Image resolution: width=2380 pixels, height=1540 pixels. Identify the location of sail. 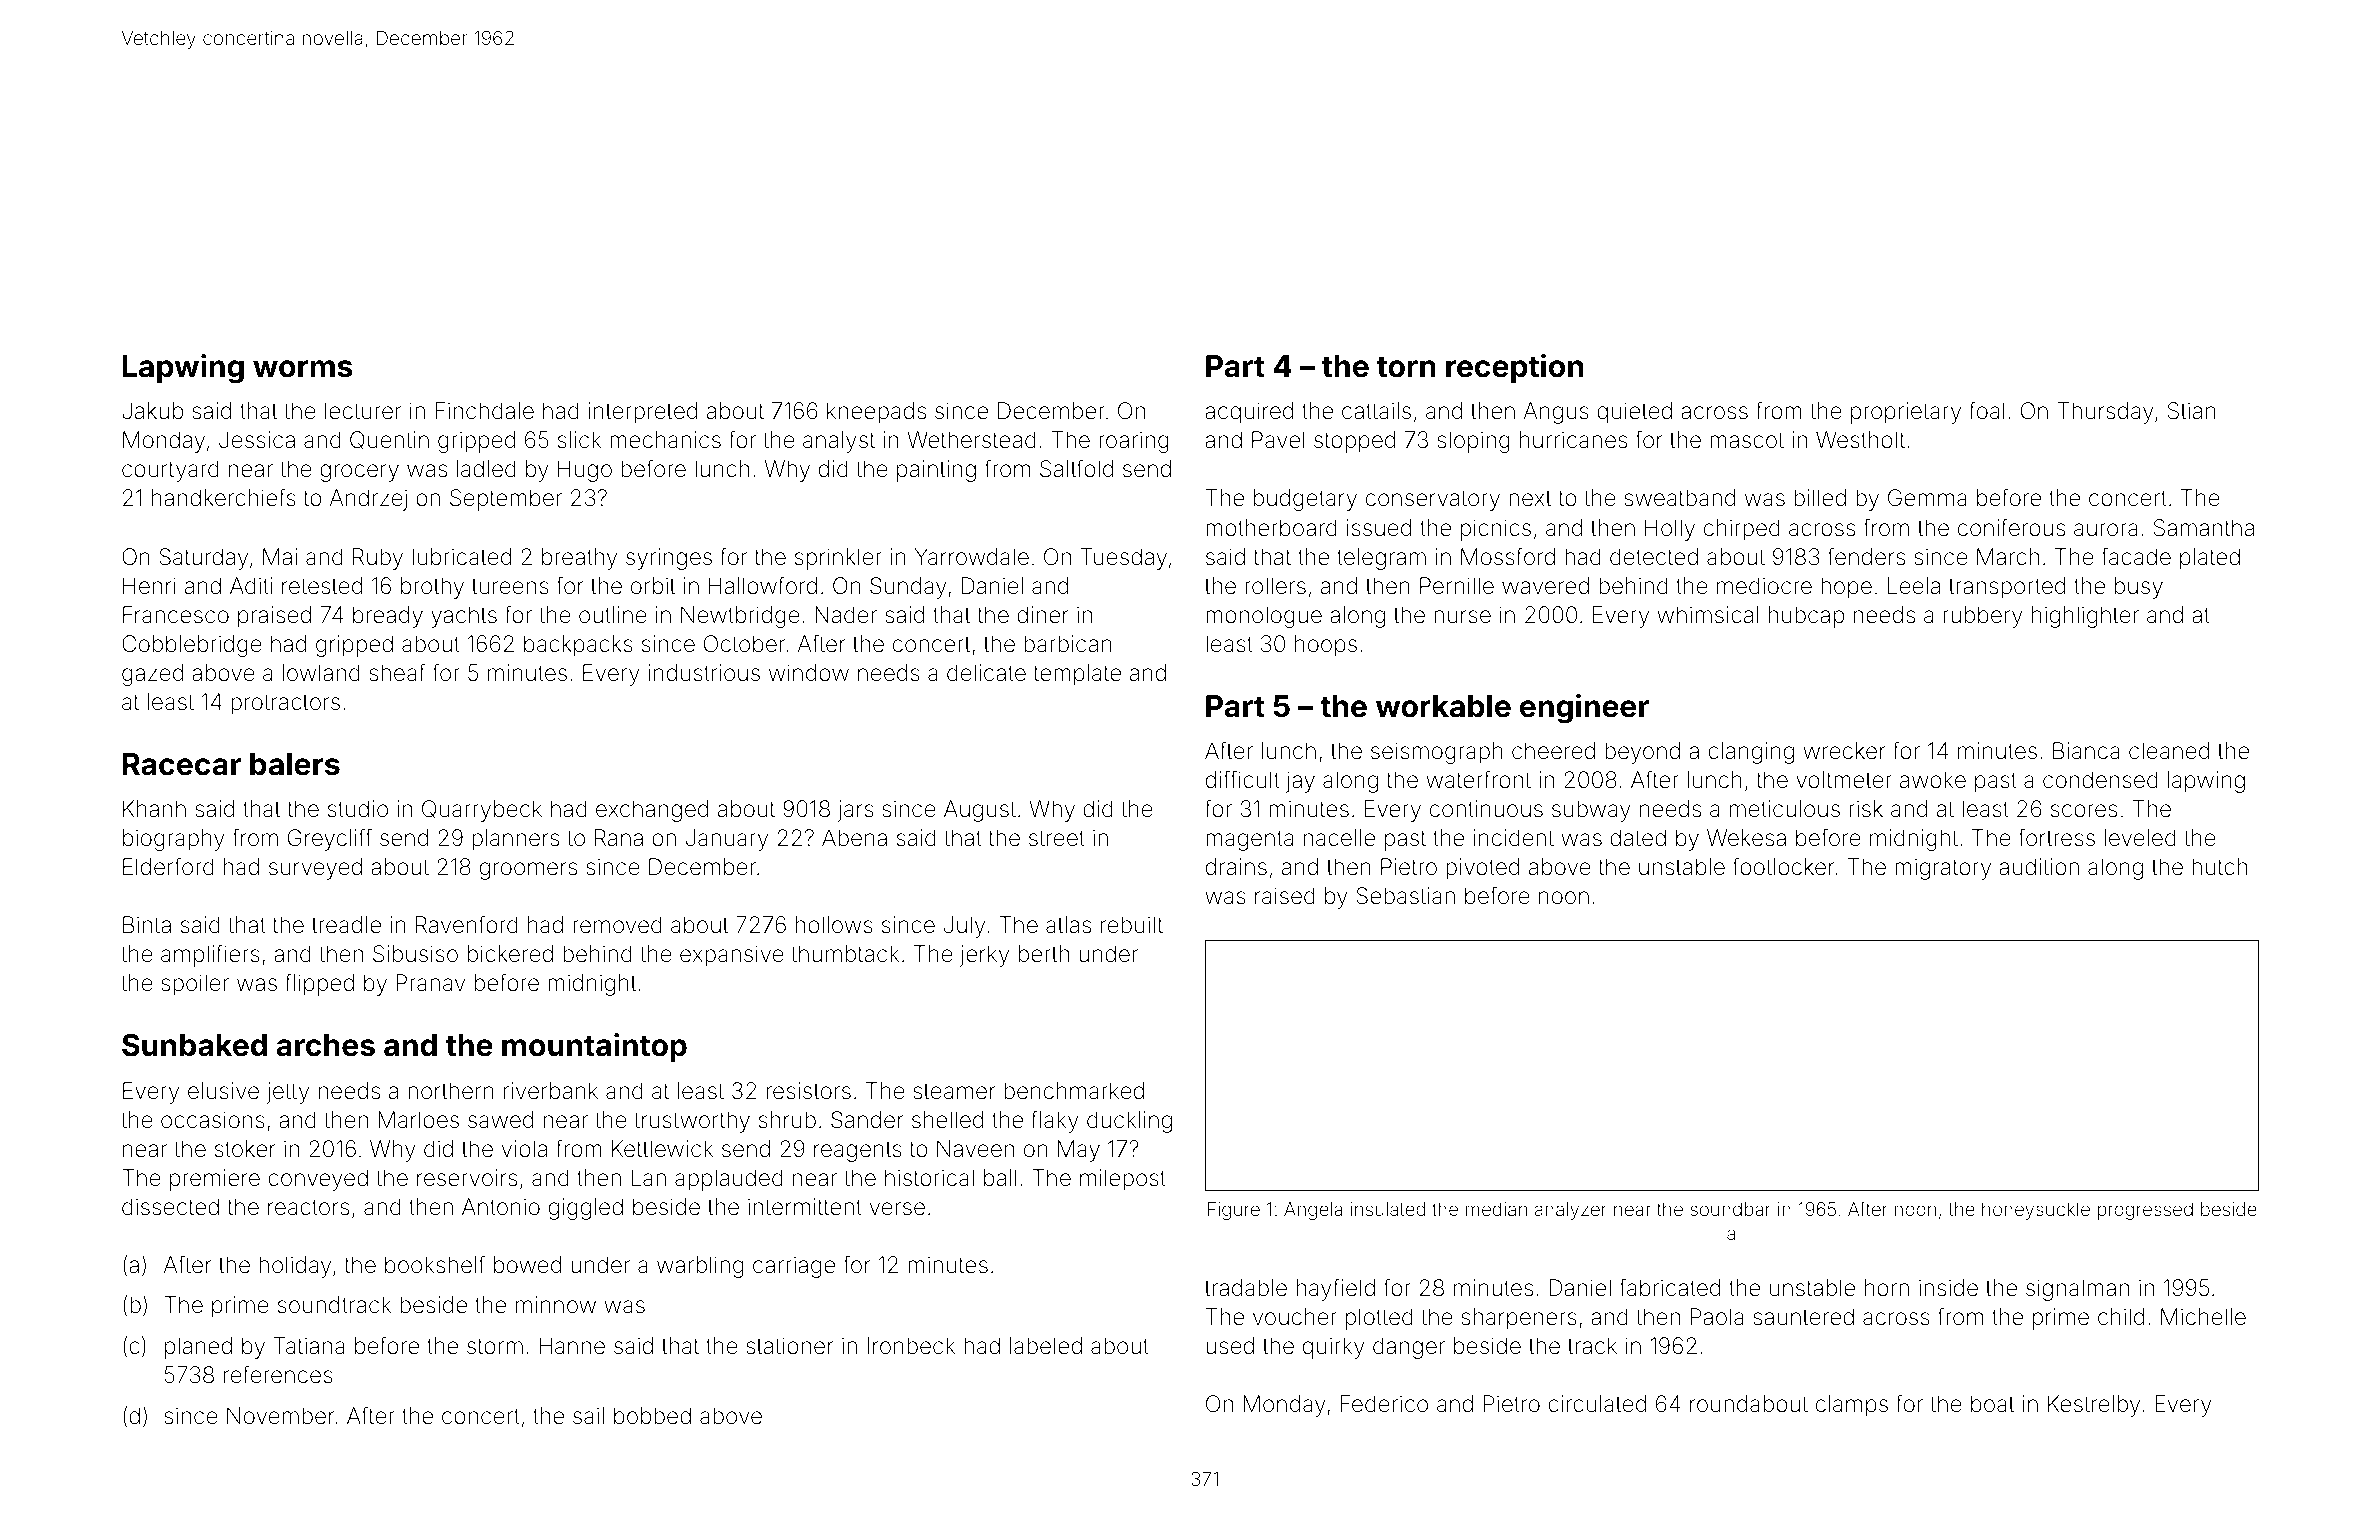
(588, 1416).
